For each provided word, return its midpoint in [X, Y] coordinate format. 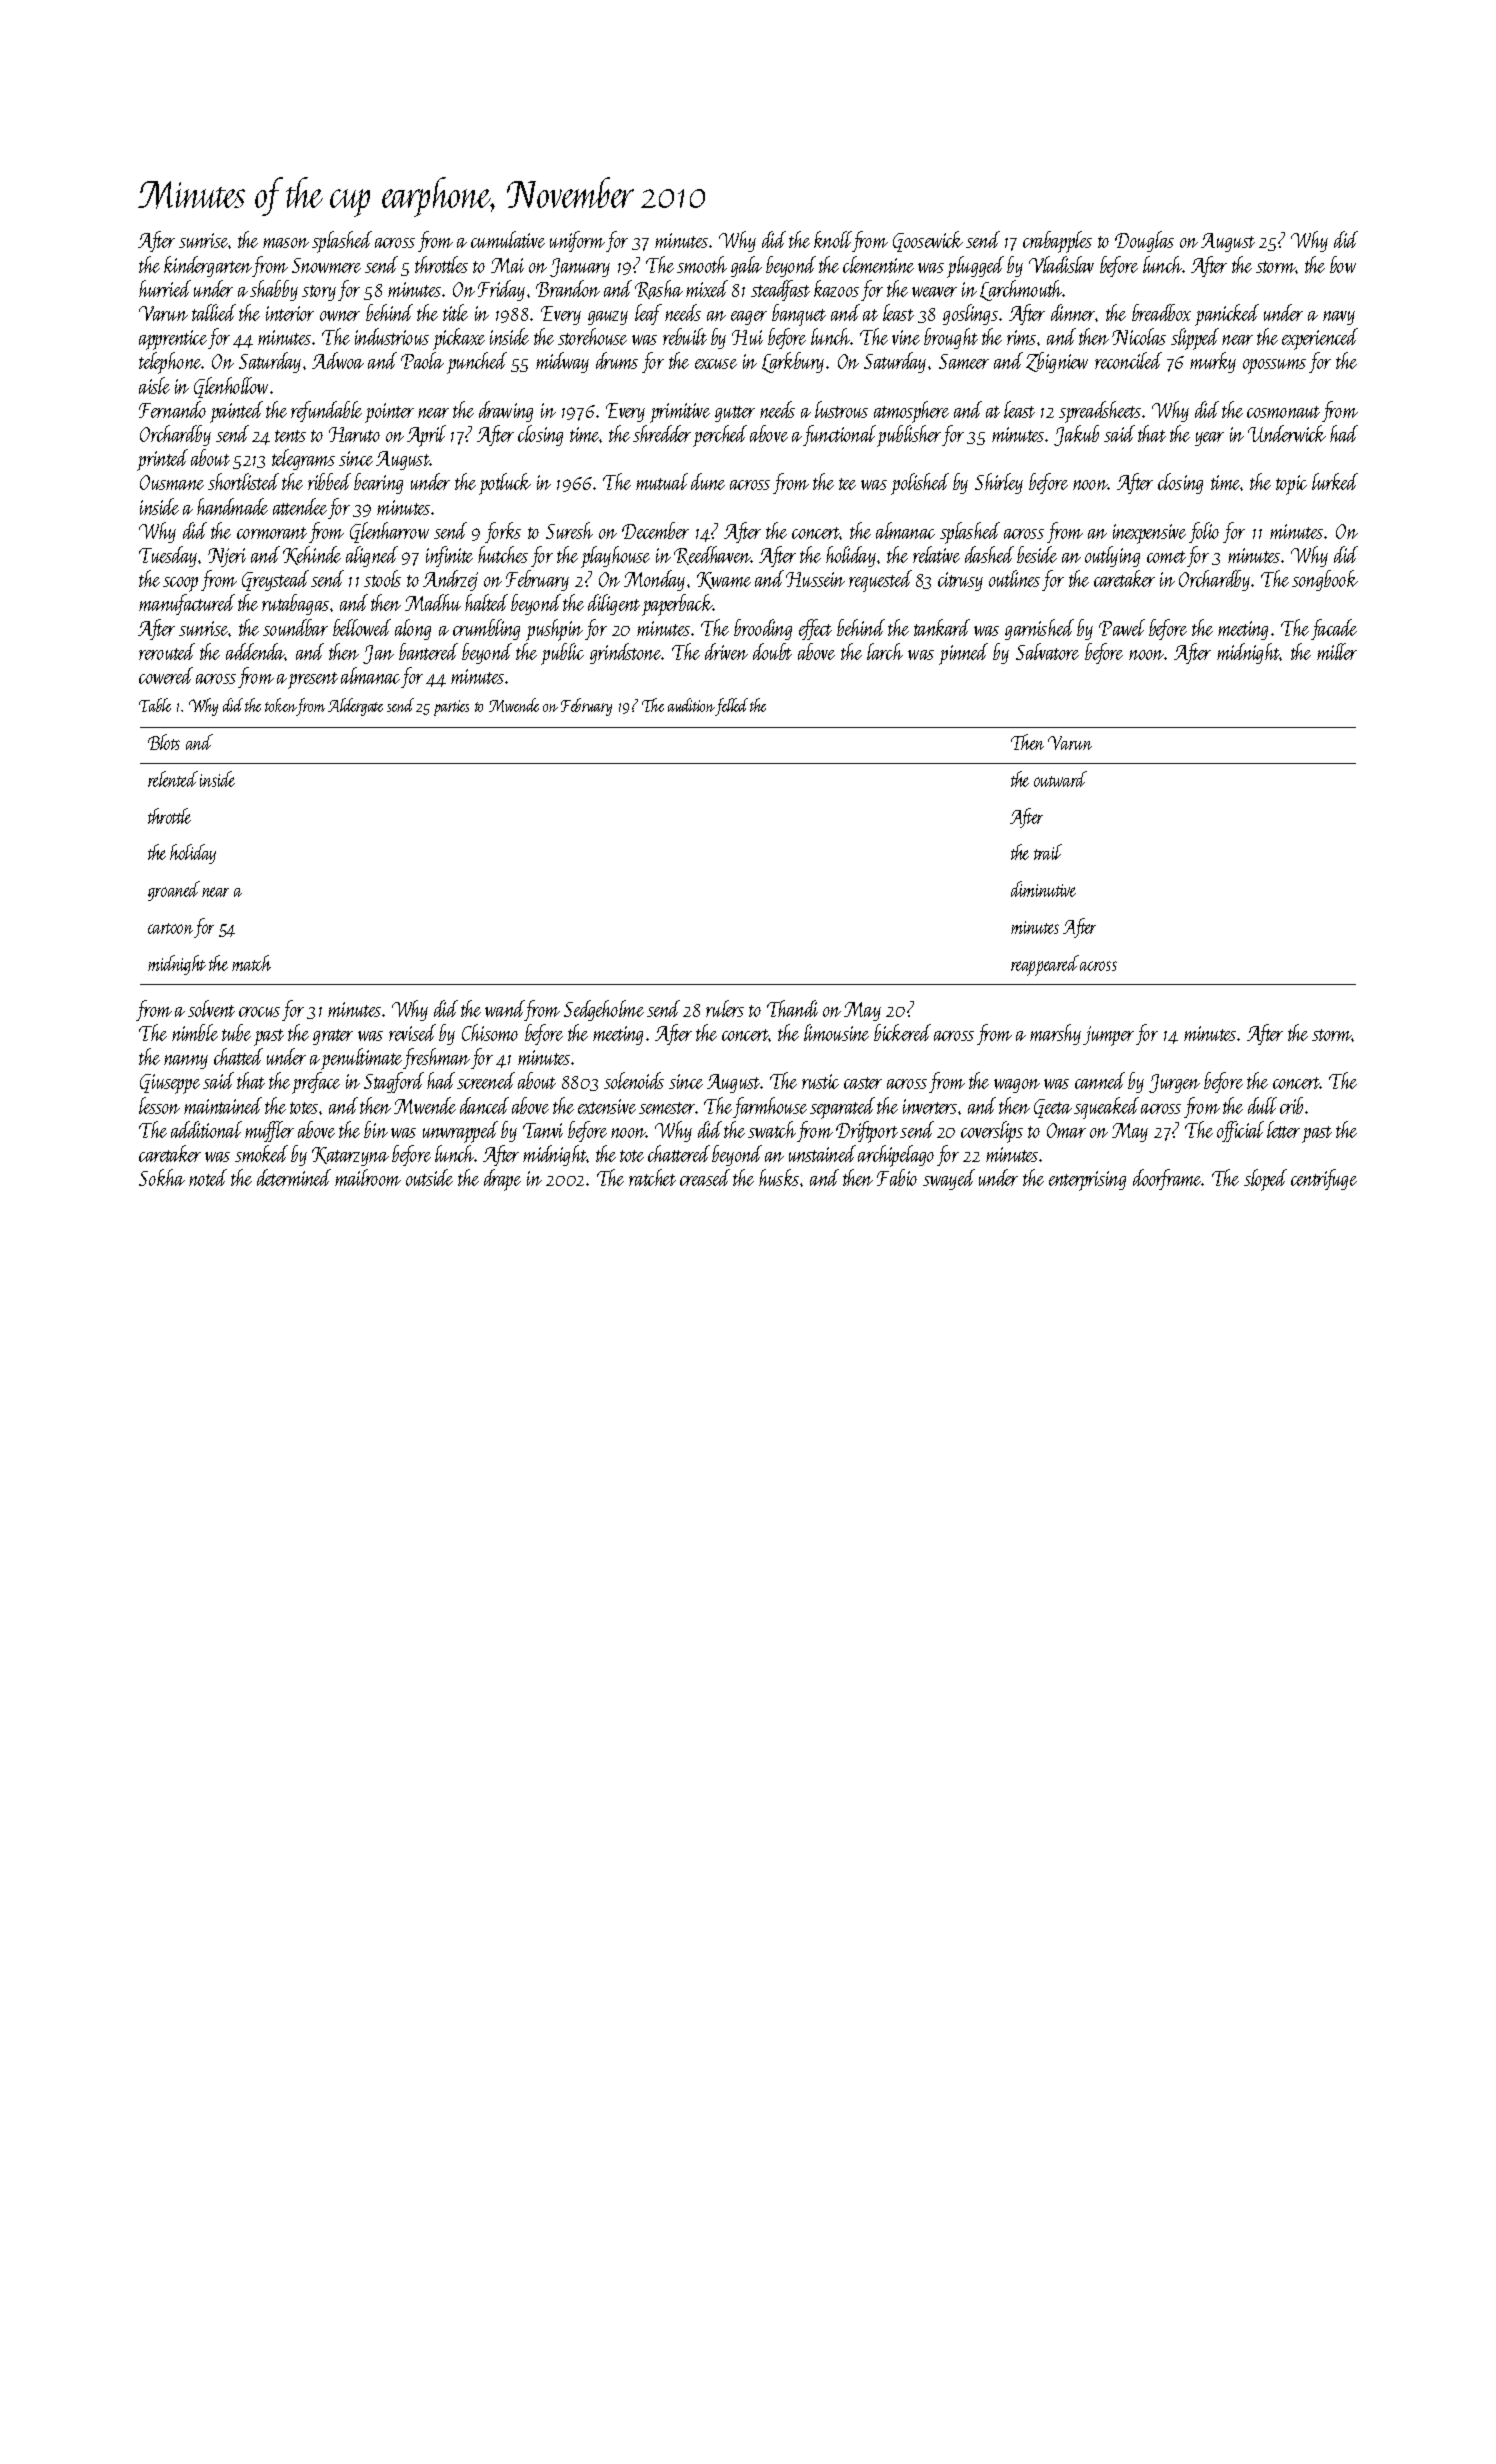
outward [1060, 779]
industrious [392, 336]
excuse [716, 364]
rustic [820, 1081]
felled [732, 707]
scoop [180, 584]
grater [333, 1037]
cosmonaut [1283, 412]
